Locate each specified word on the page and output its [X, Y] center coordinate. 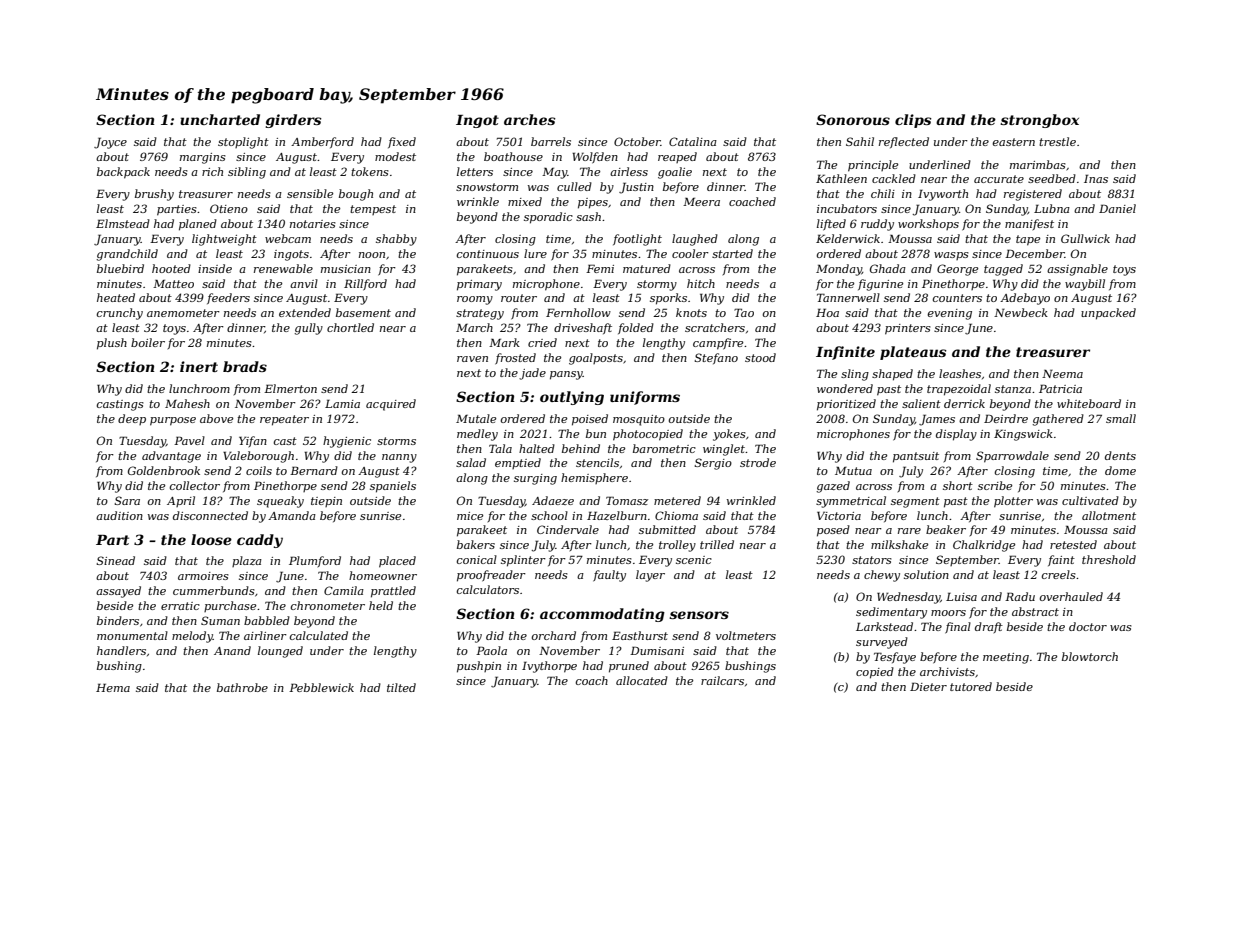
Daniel [1117, 208]
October [637, 141]
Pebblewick [321, 687]
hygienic [347, 442]
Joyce [110, 143]
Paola [491, 650]
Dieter [928, 686]
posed [833, 531]
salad [471, 462]
